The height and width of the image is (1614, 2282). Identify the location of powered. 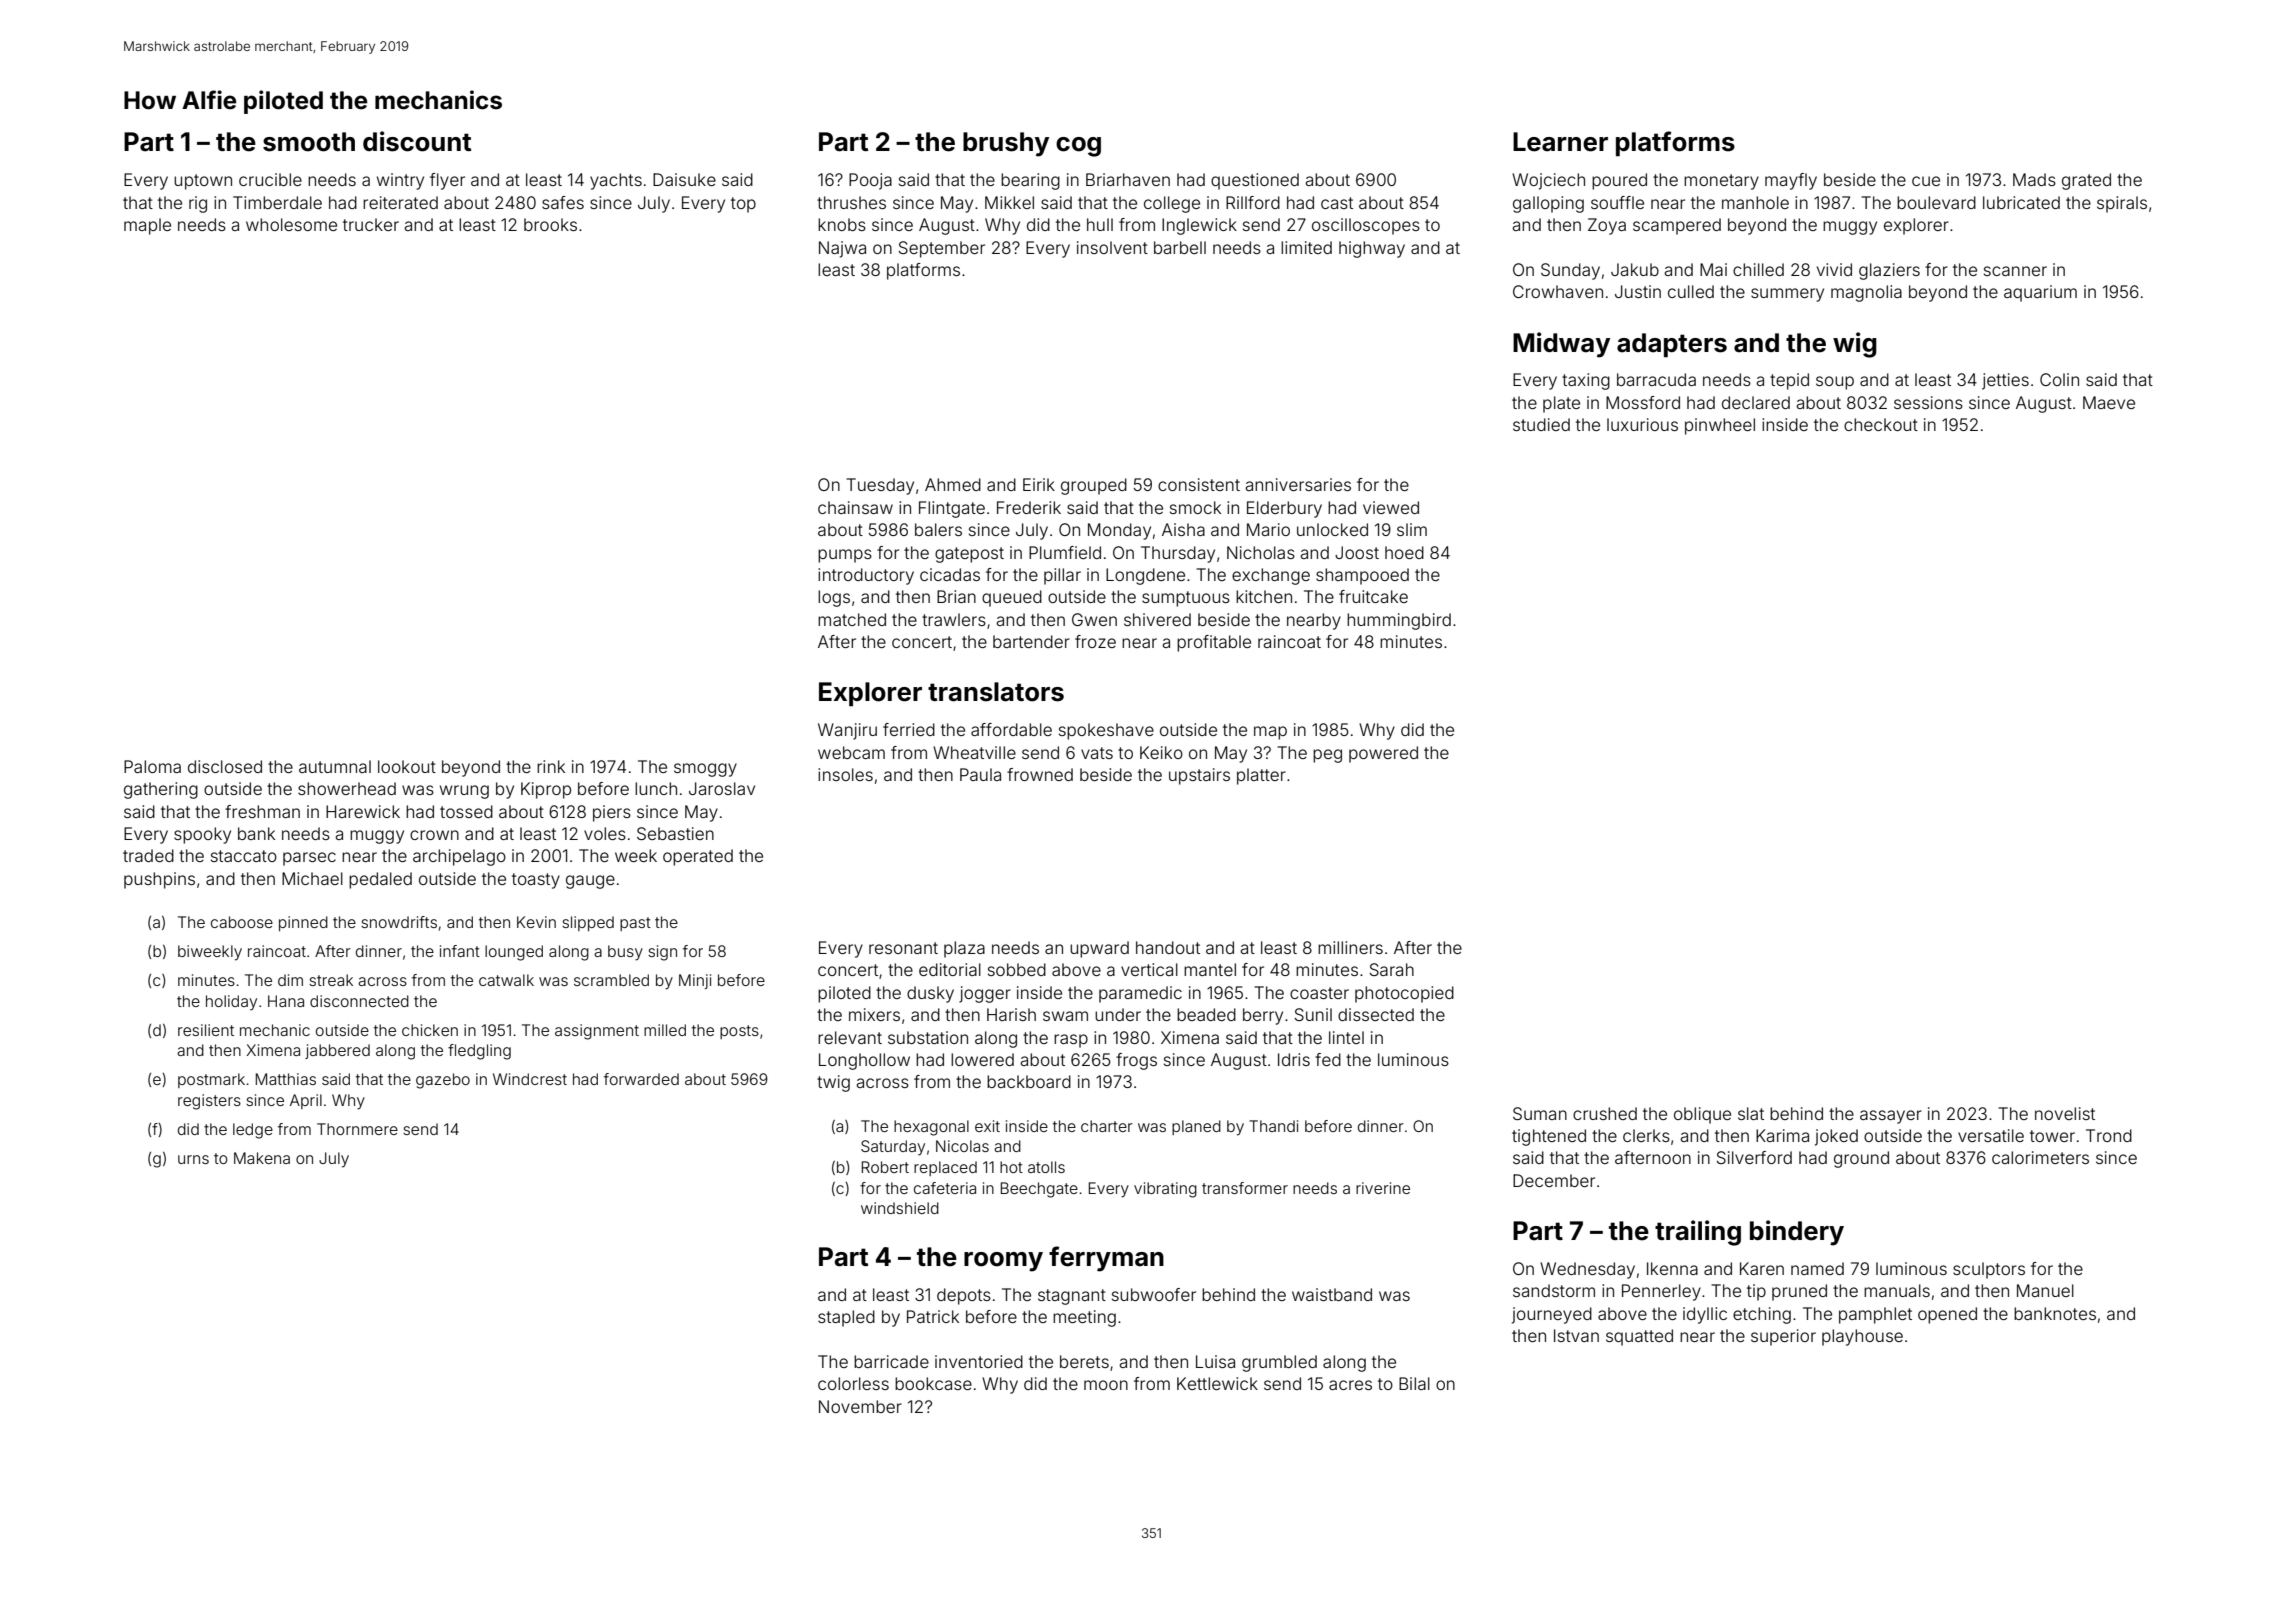
(1383, 754).
